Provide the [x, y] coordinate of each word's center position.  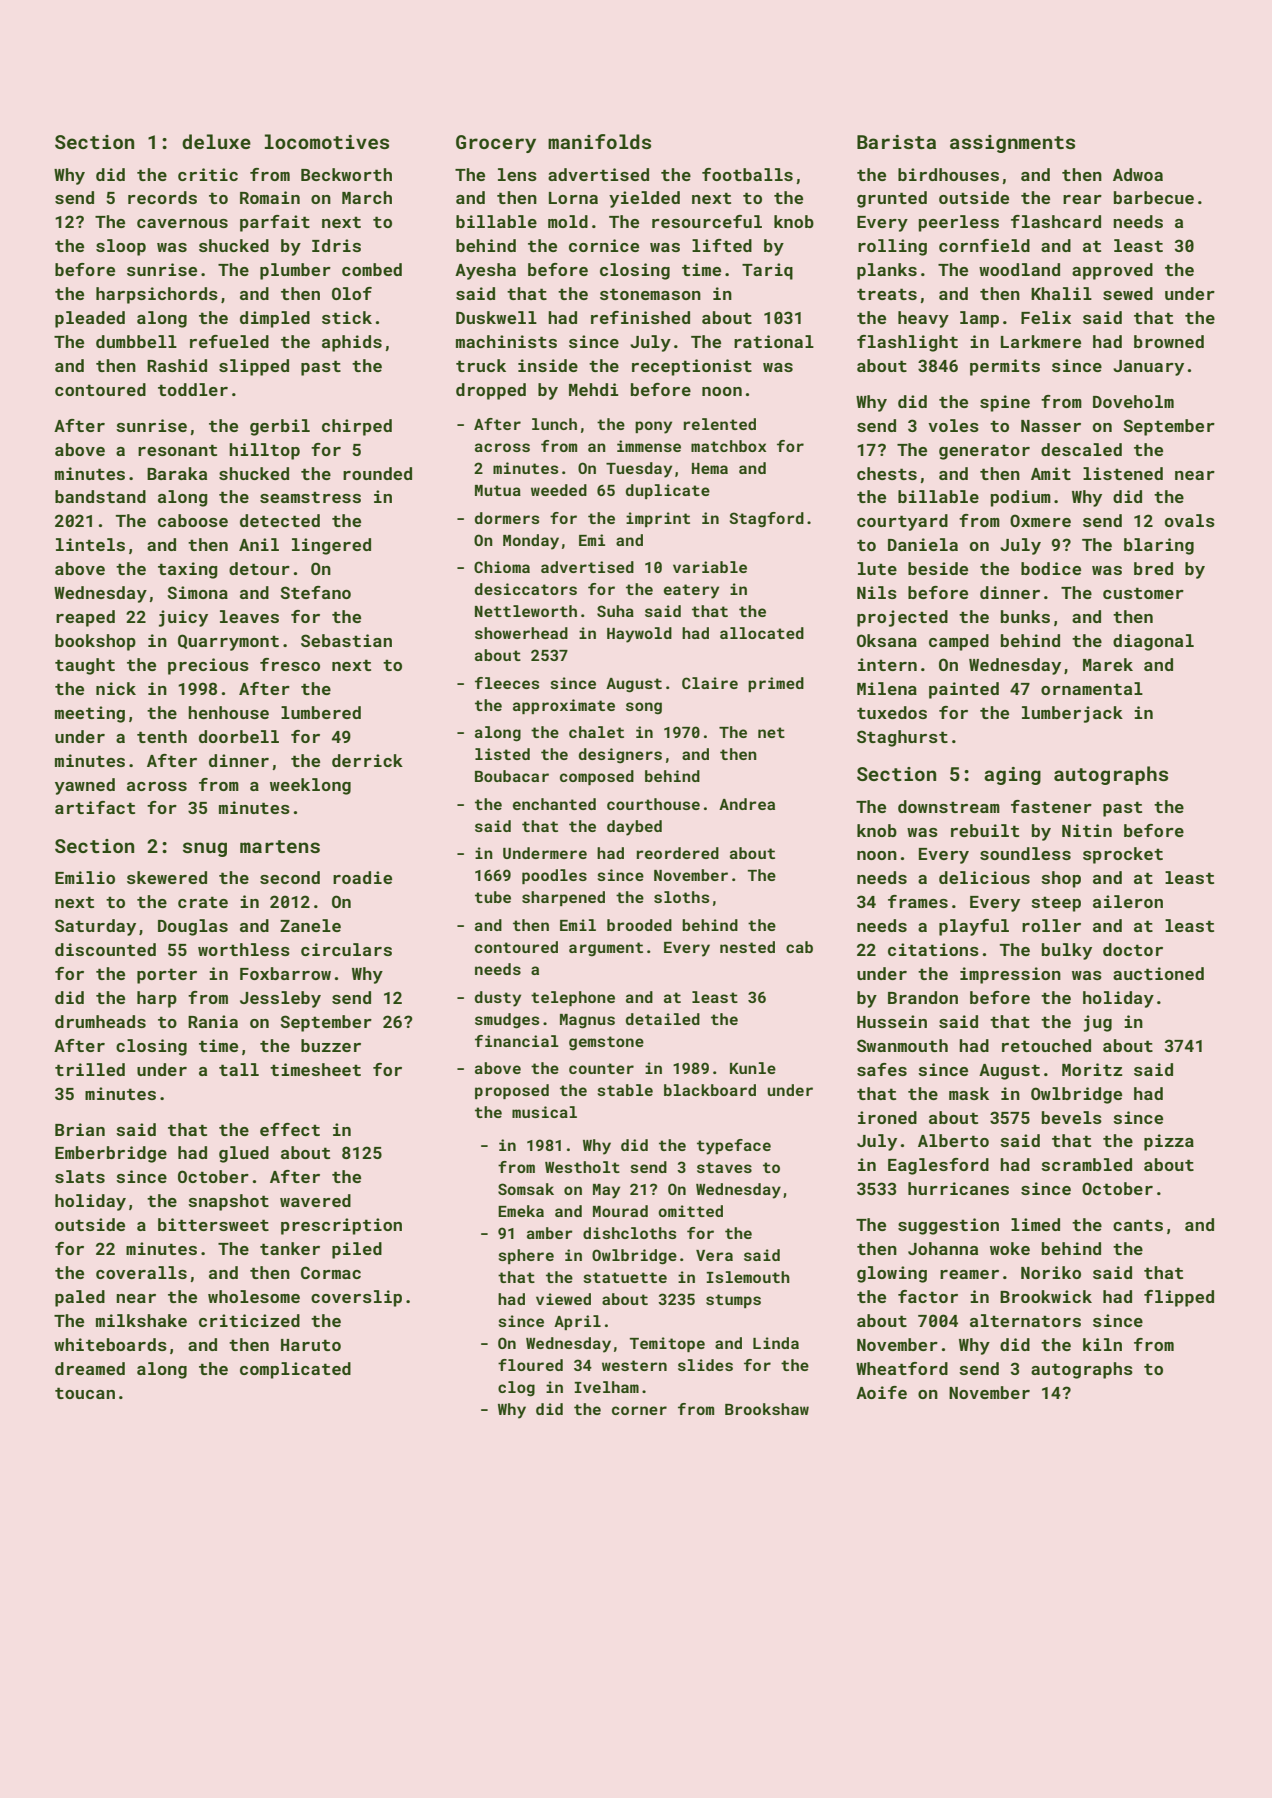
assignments [1012, 144]
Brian [80, 1129]
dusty [498, 999]
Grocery [496, 144]
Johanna [943, 1248]
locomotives [327, 141]
